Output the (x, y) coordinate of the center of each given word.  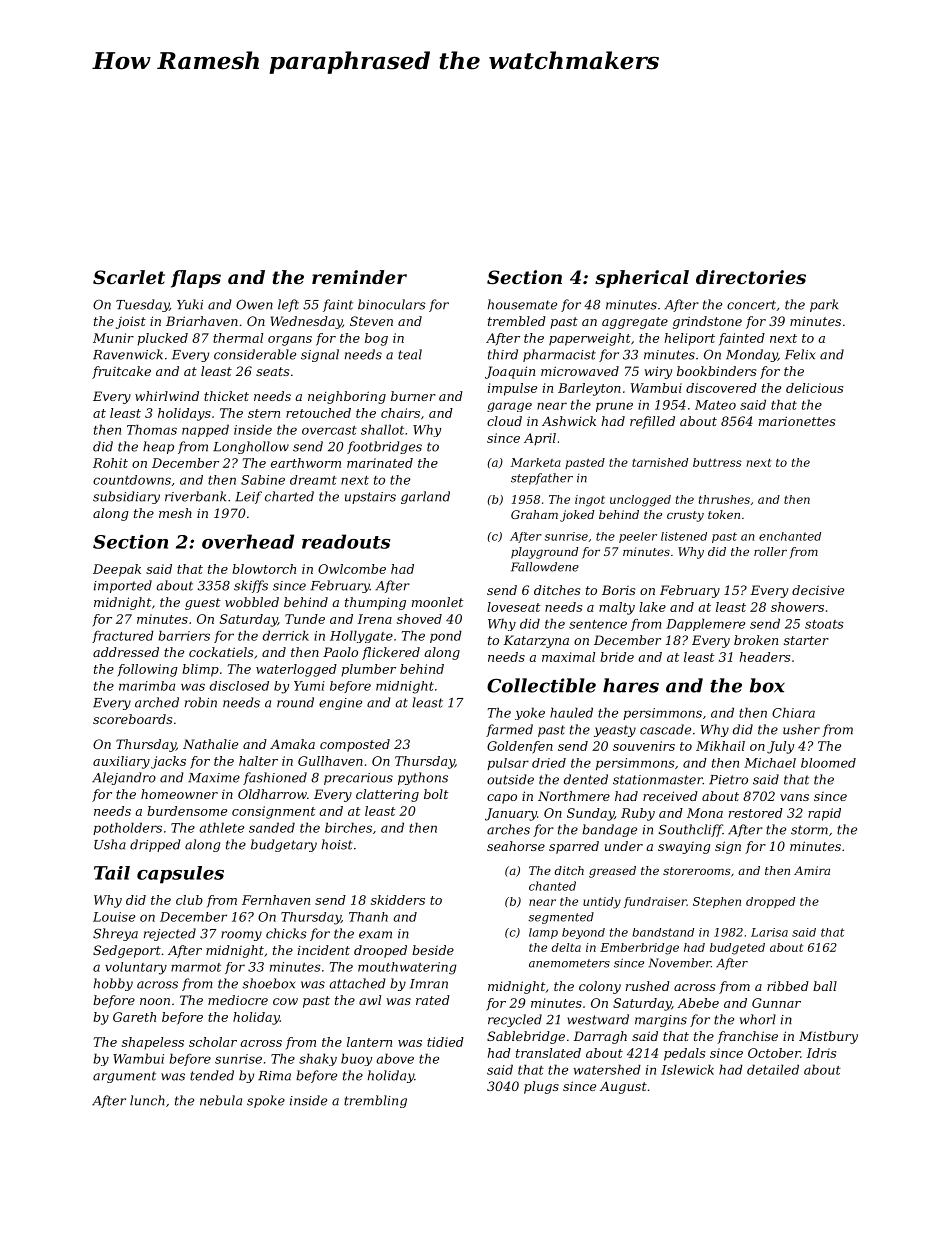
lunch (147, 1100)
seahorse (516, 846)
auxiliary (121, 762)
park (824, 305)
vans (794, 797)
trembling (375, 1101)
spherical (642, 279)
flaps (196, 279)
